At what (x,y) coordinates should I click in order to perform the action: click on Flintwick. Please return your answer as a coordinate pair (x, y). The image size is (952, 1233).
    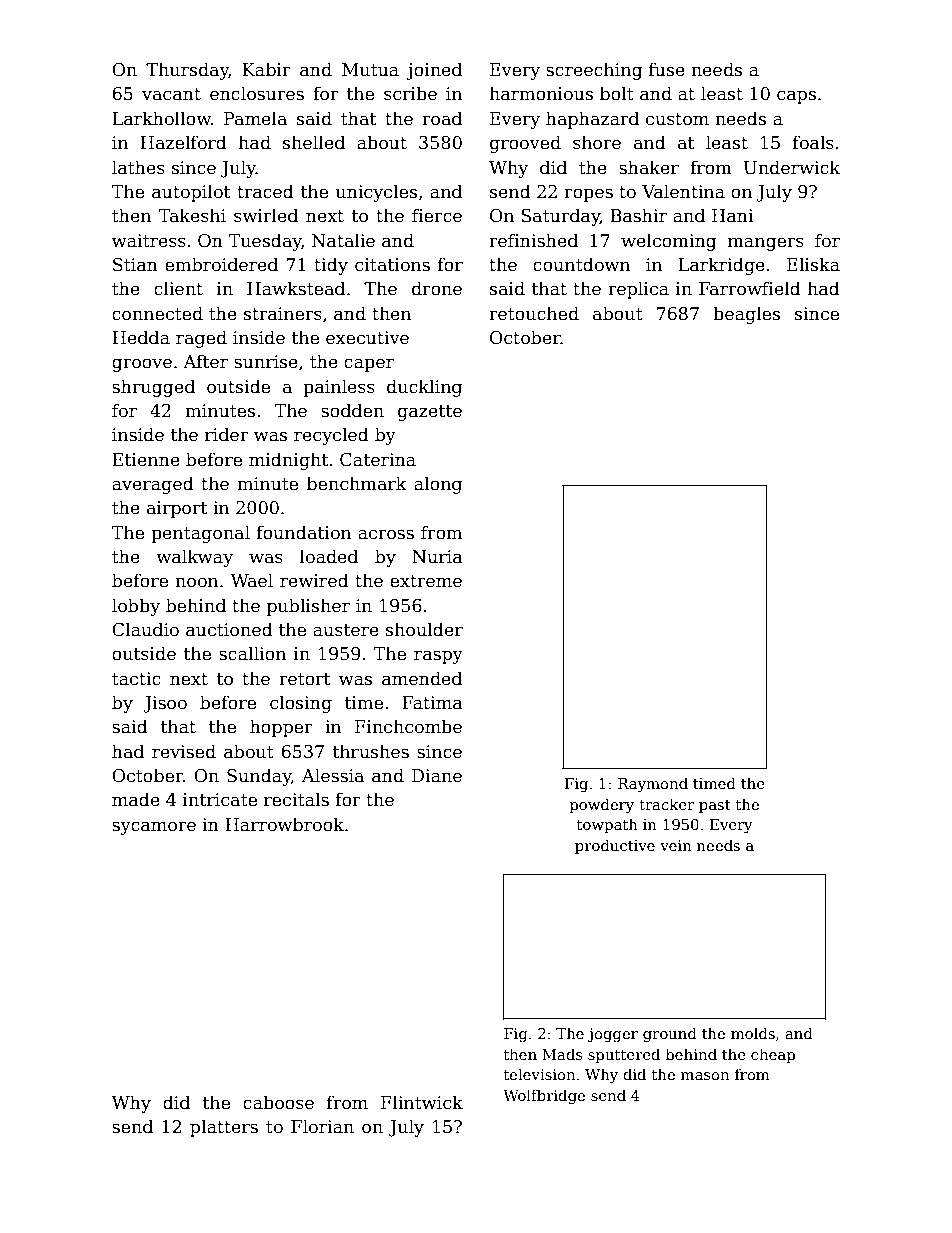
    Looking at the image, I should click on (422, 1102).
